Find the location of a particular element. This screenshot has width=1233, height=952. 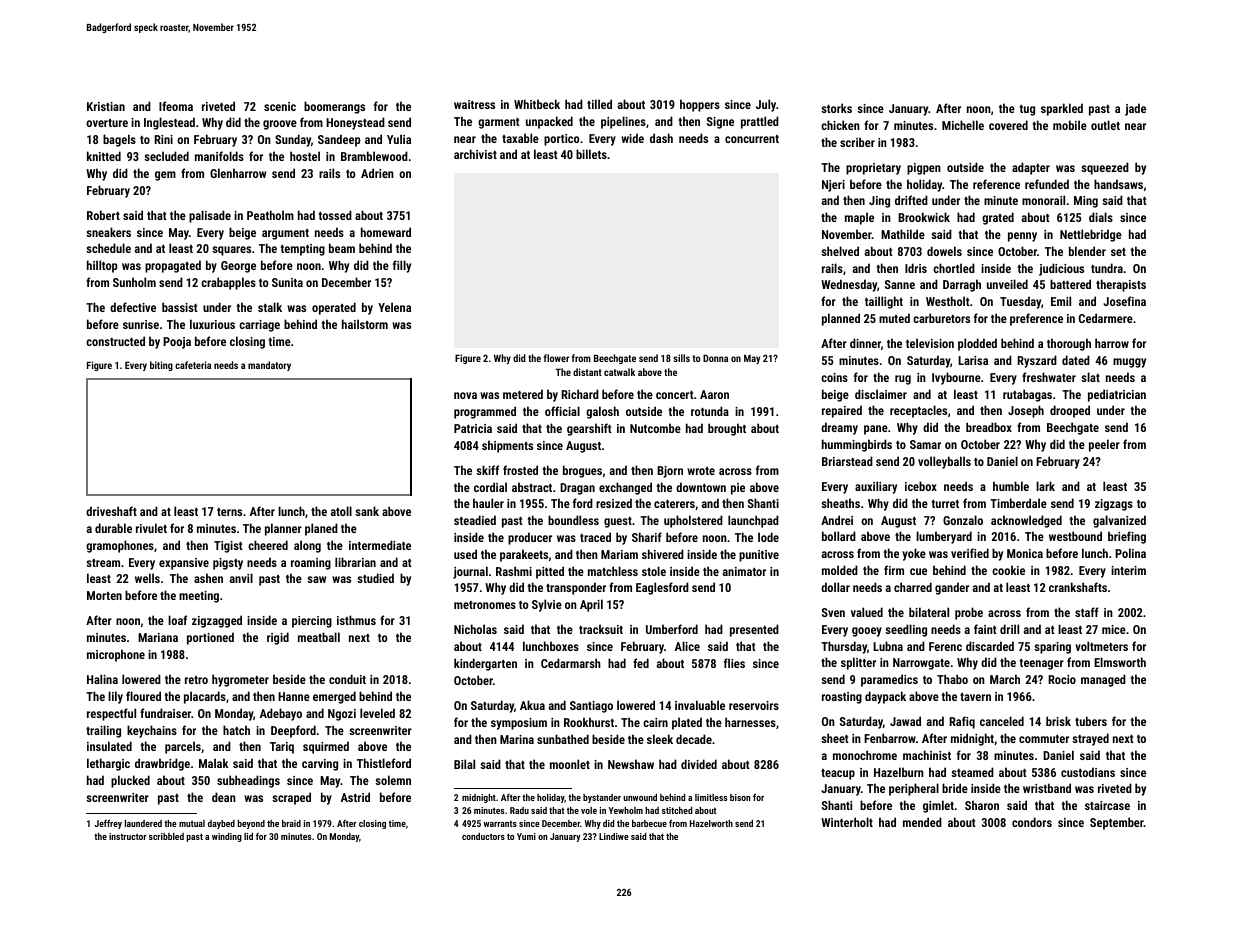

sparkled is located at coordinates (1062, 109).
